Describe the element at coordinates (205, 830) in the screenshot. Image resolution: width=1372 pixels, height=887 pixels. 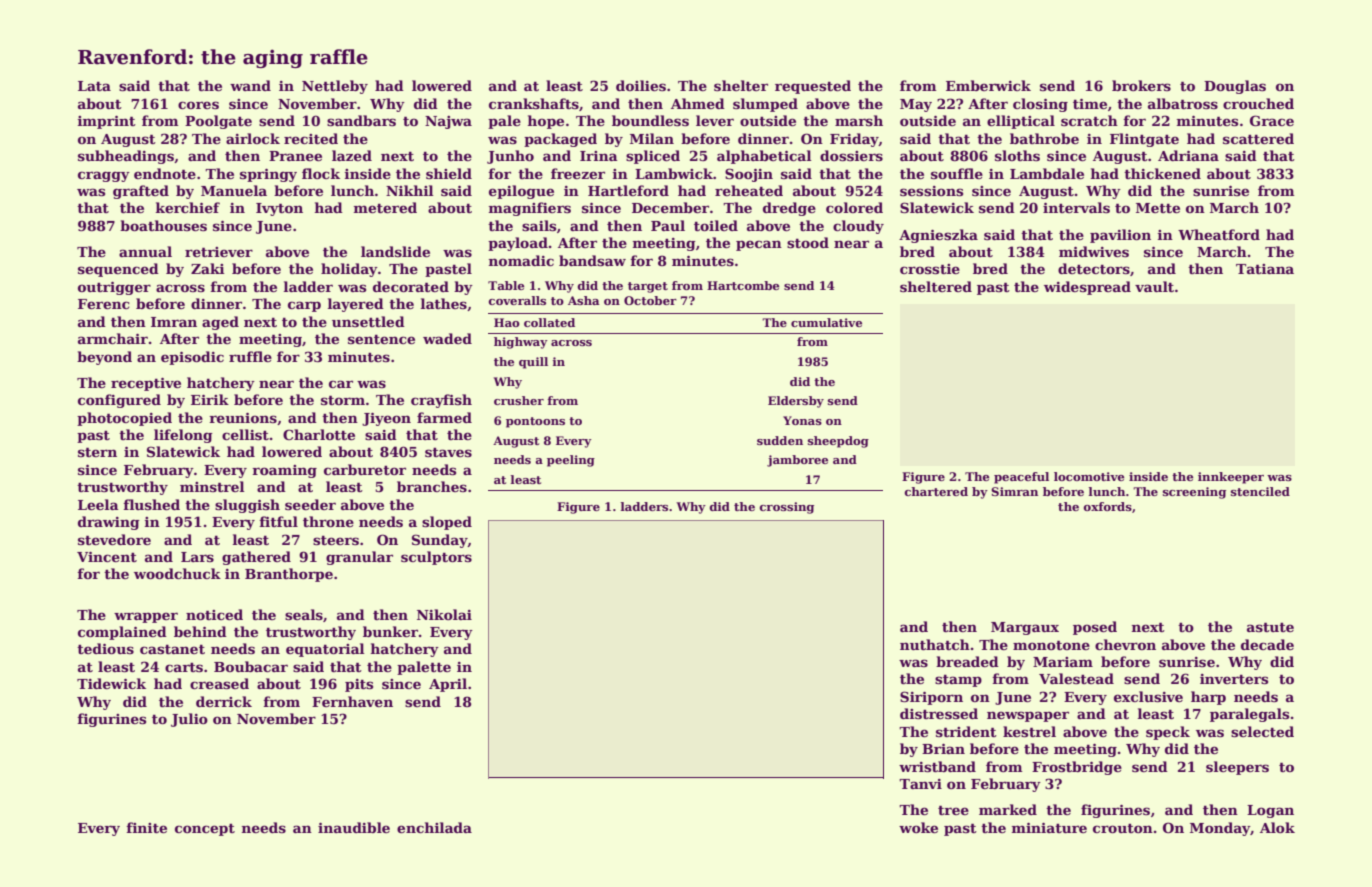
I see `concept` at that location.
